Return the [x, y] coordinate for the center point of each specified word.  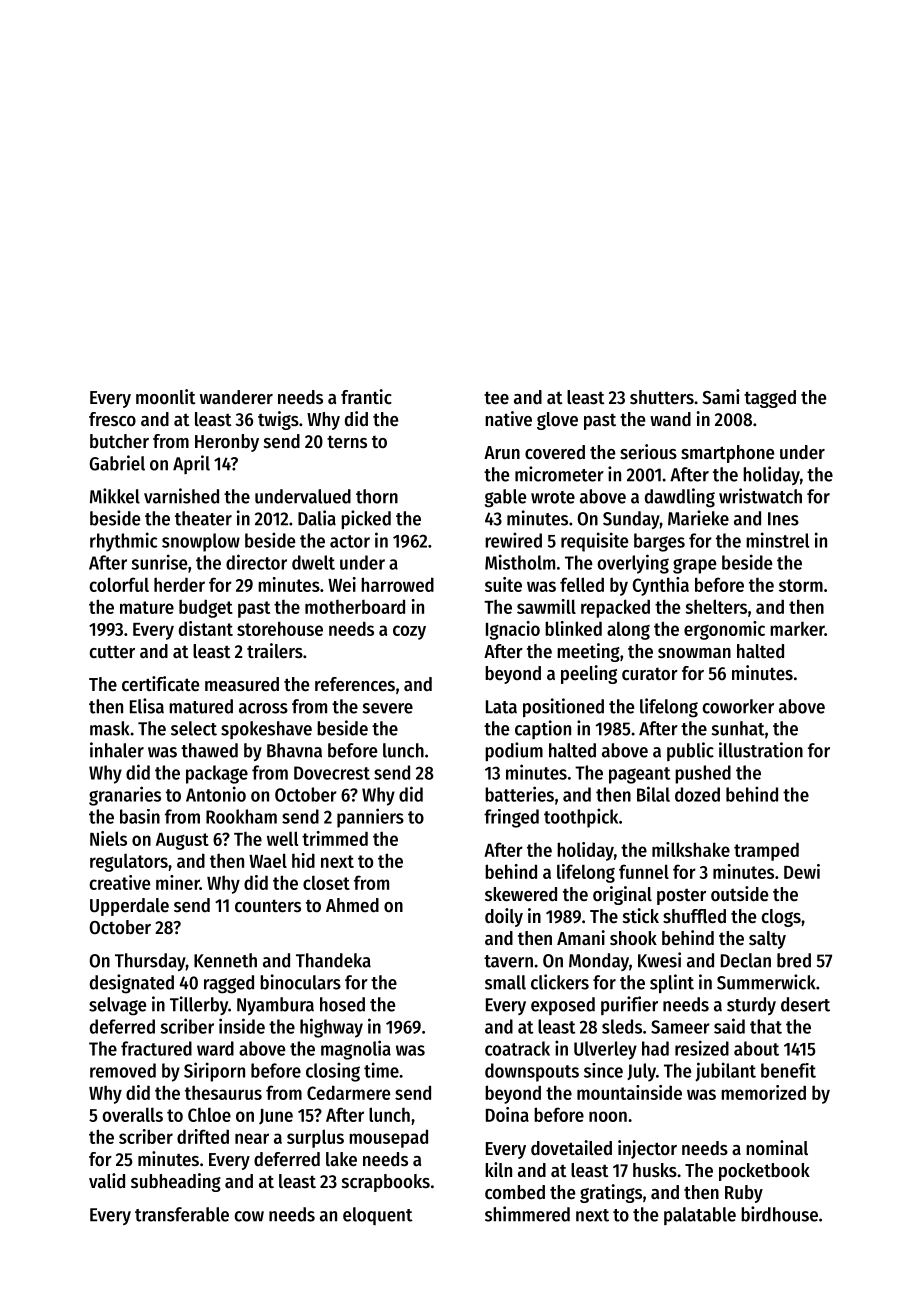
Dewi [802, 871]
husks [655, 1170]
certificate [160, 684]
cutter [112, 652]
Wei [342, 584]
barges [659, 542]
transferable [182, 1214]
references [355, 684]
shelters [716, 606]
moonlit [166, 397]
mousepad [388, 1138]
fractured [156, 1048]
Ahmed [352, 905]
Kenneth [225, 960]
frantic [366, 397]
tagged [770, 399]
